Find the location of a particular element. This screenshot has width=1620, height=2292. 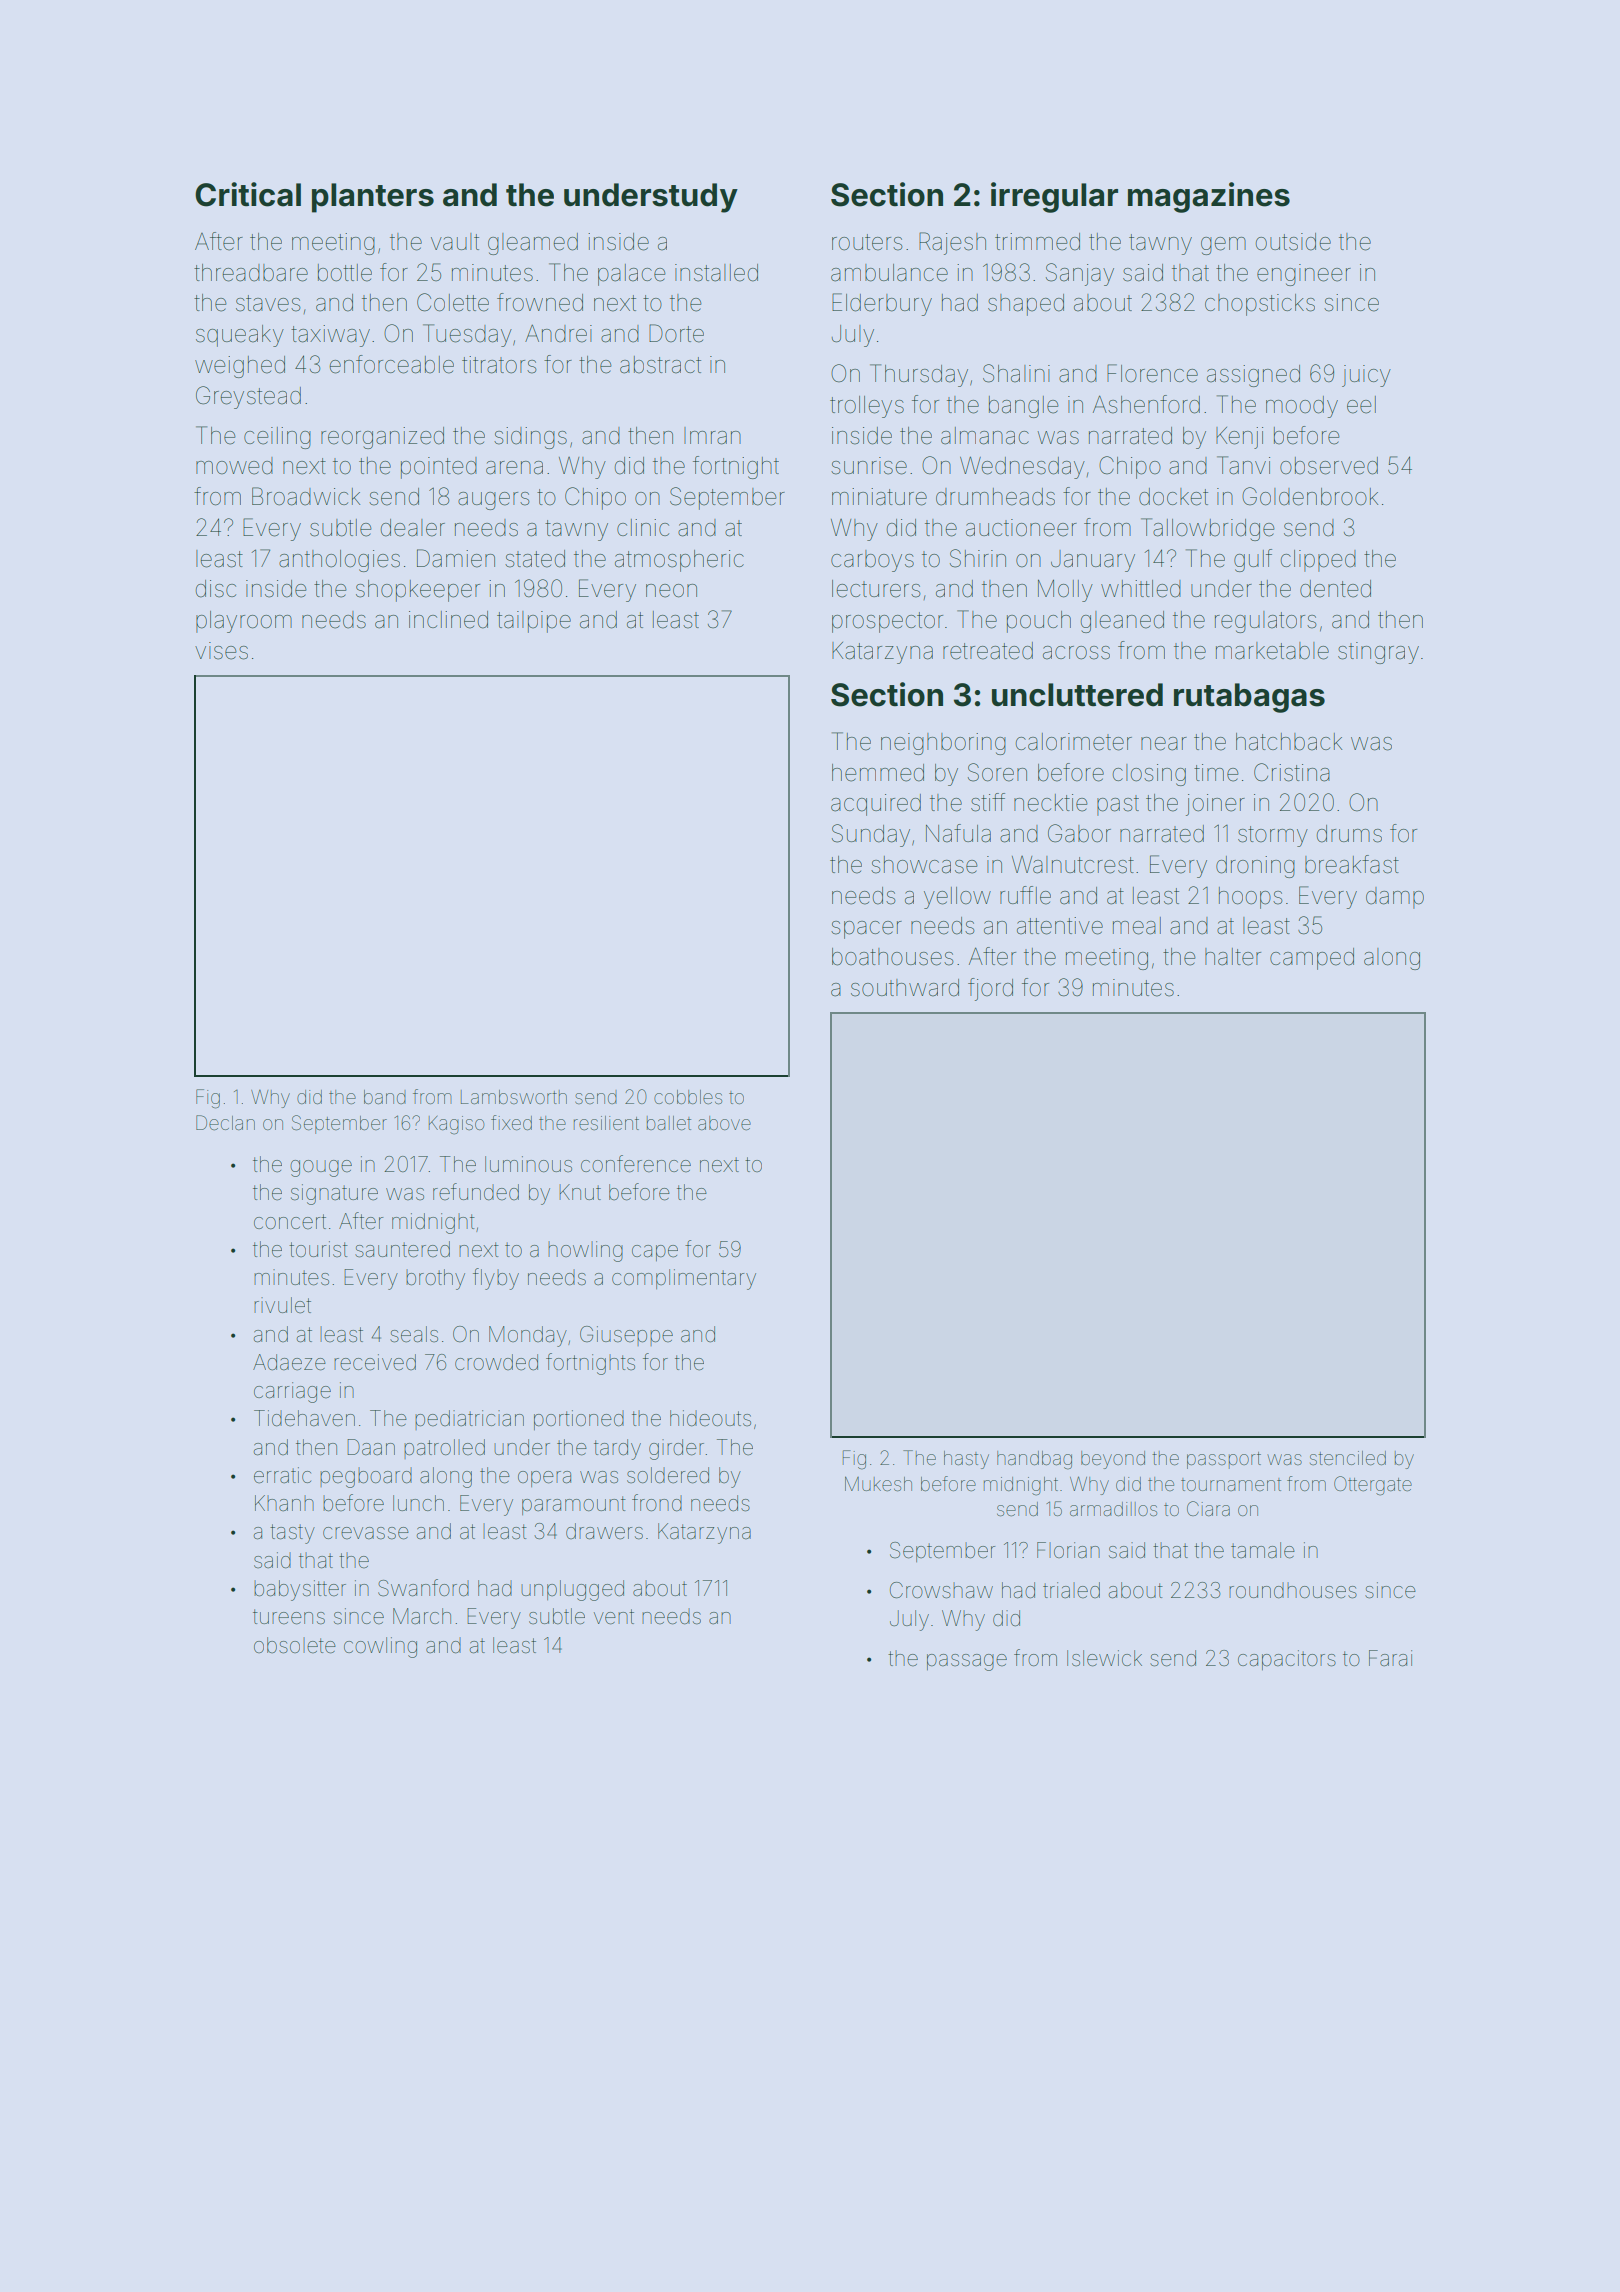

outside is located at coordinates (1293, 242).
